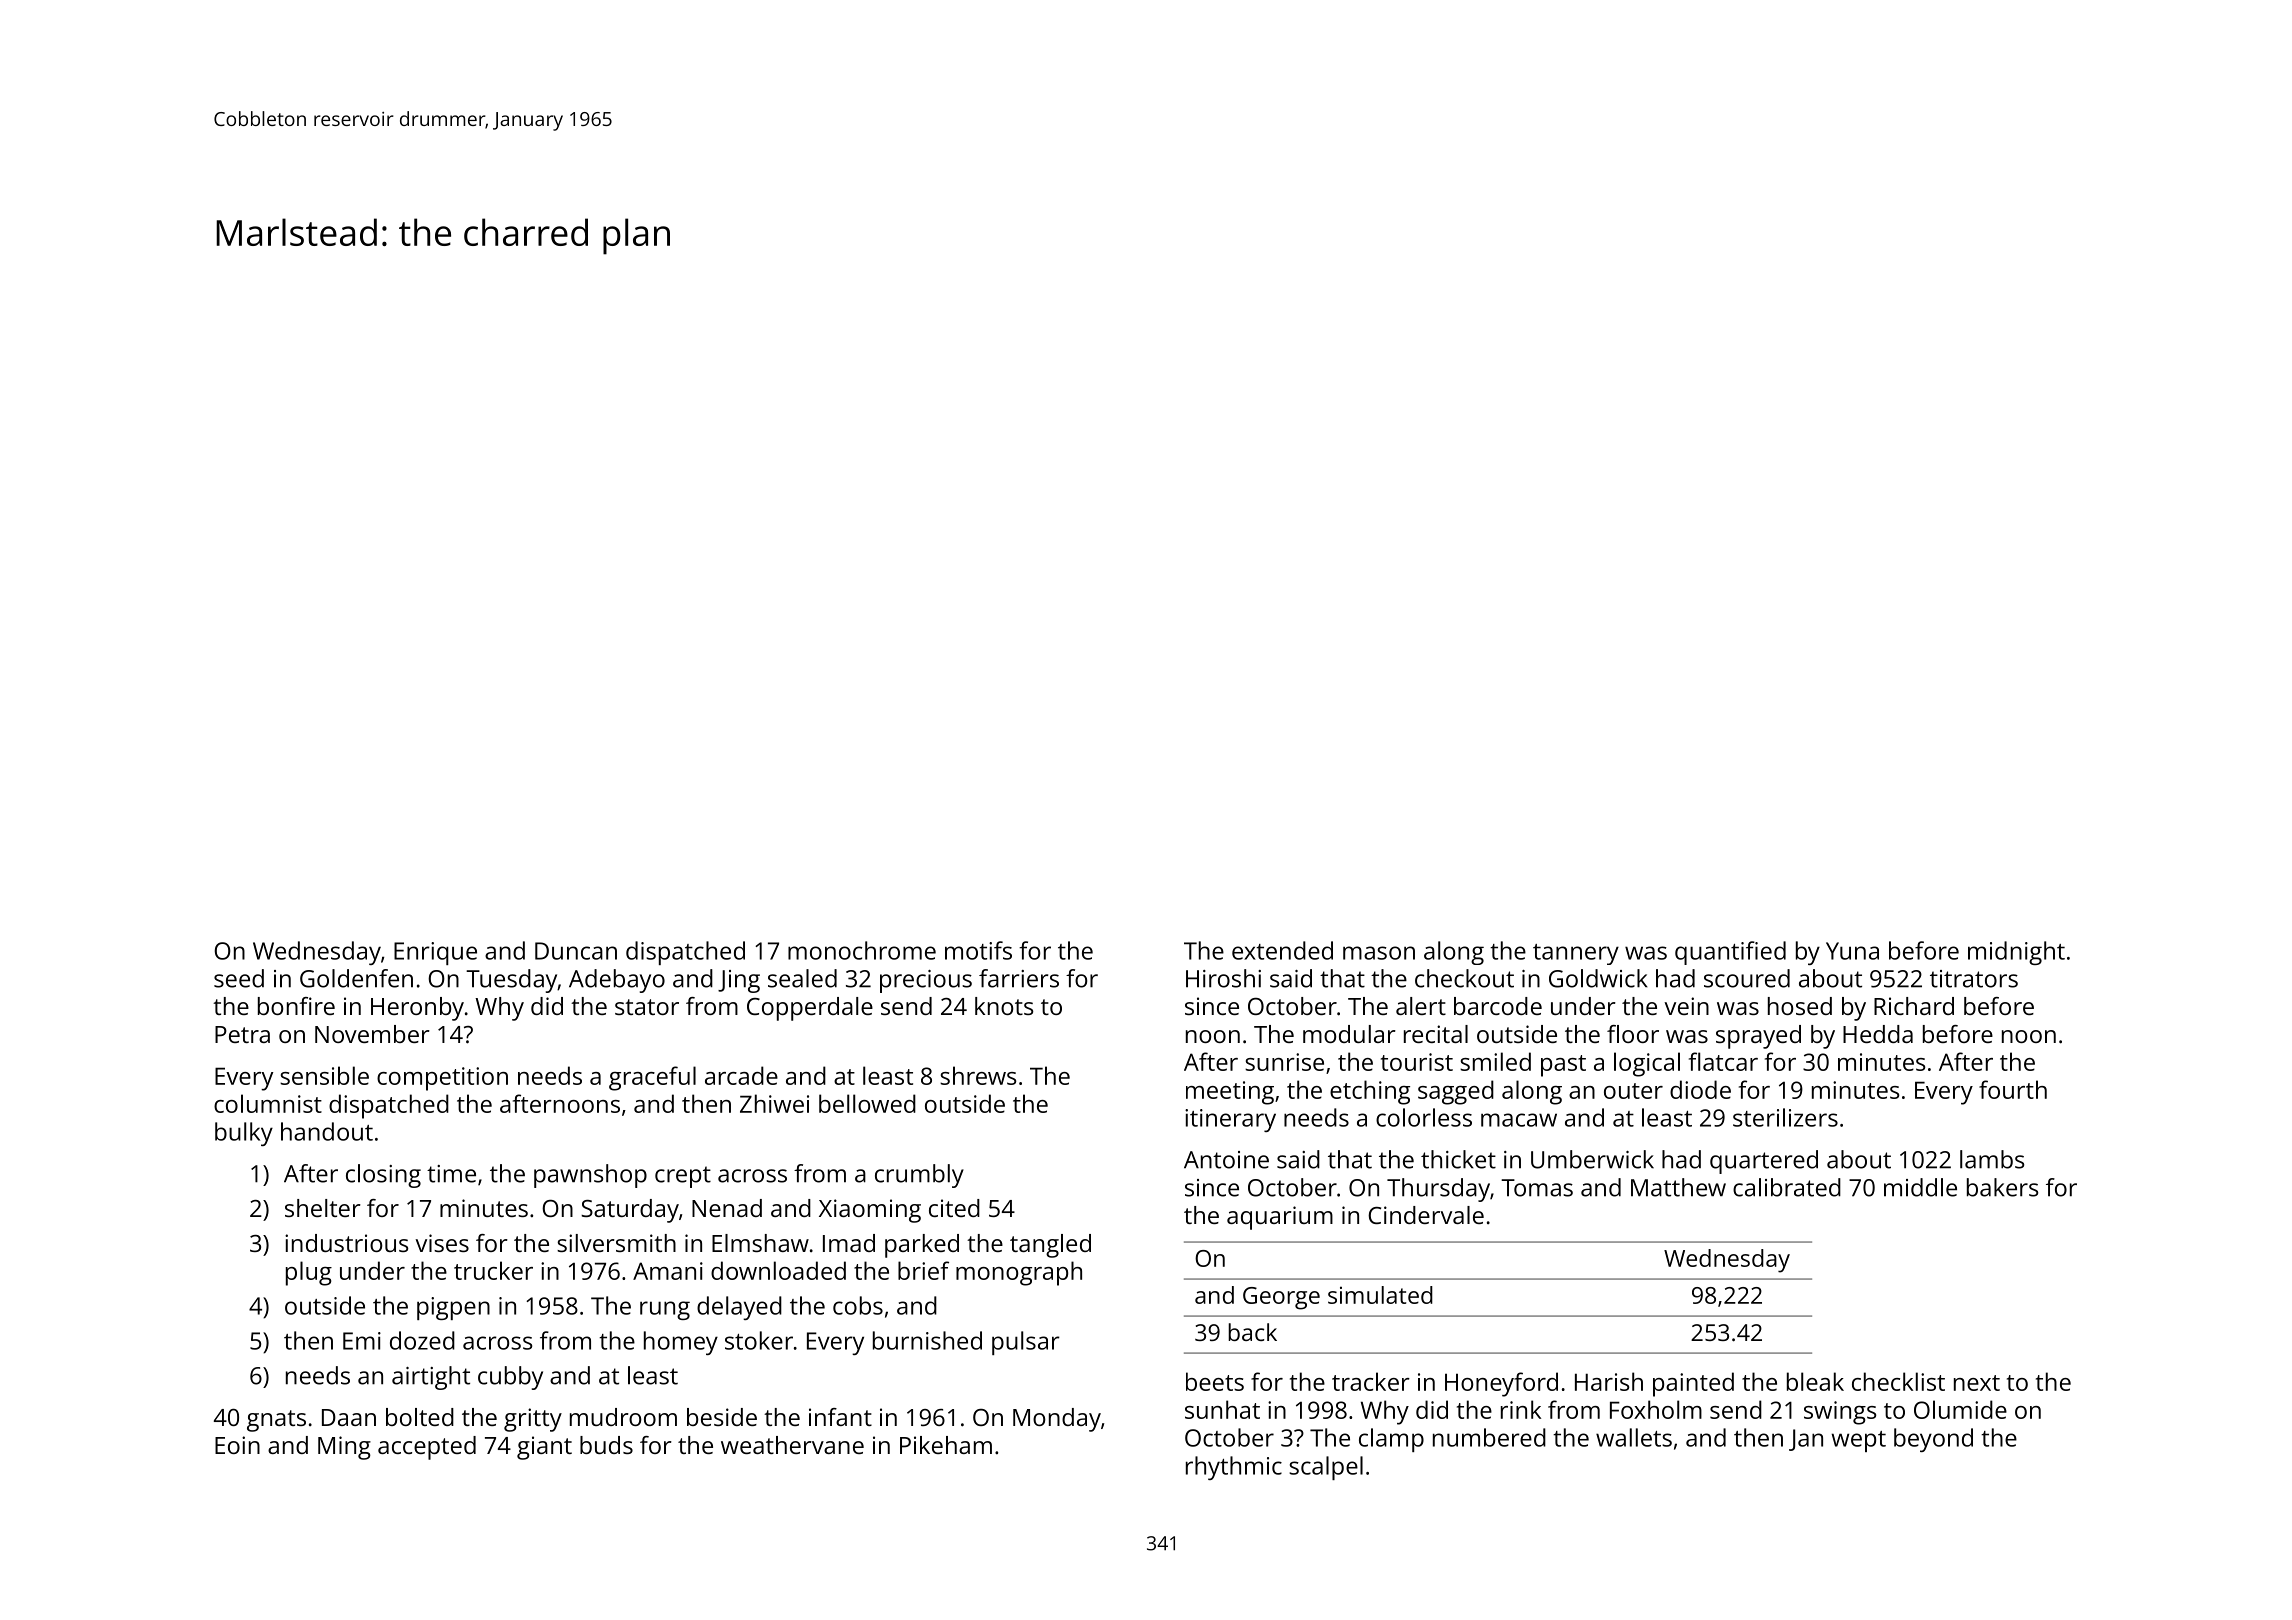  Describe the element at coordinates (616, 1243) in the image. I see `silversmith` at that location.
